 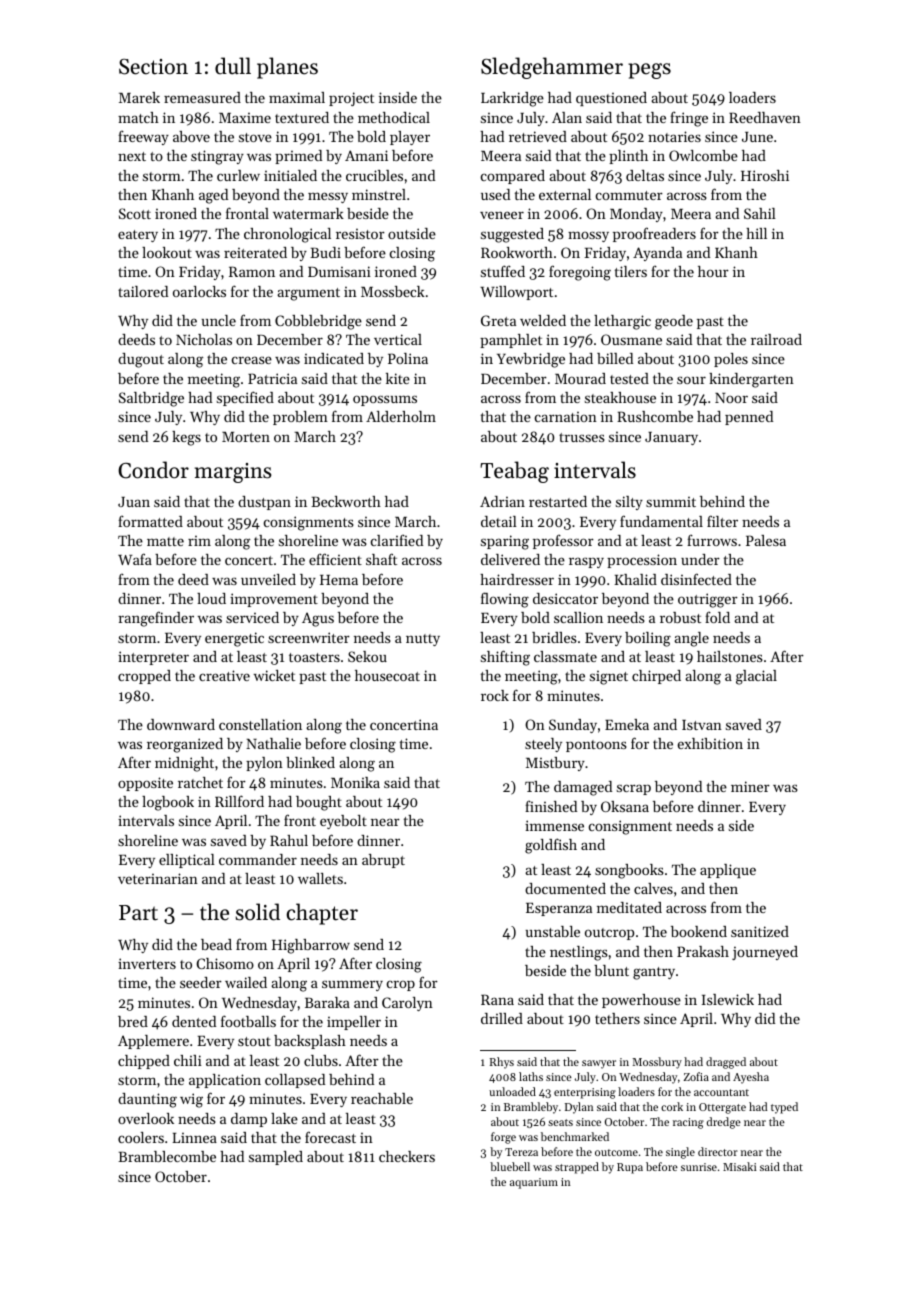 I want to click on bead, so click(x=216, y=944).
